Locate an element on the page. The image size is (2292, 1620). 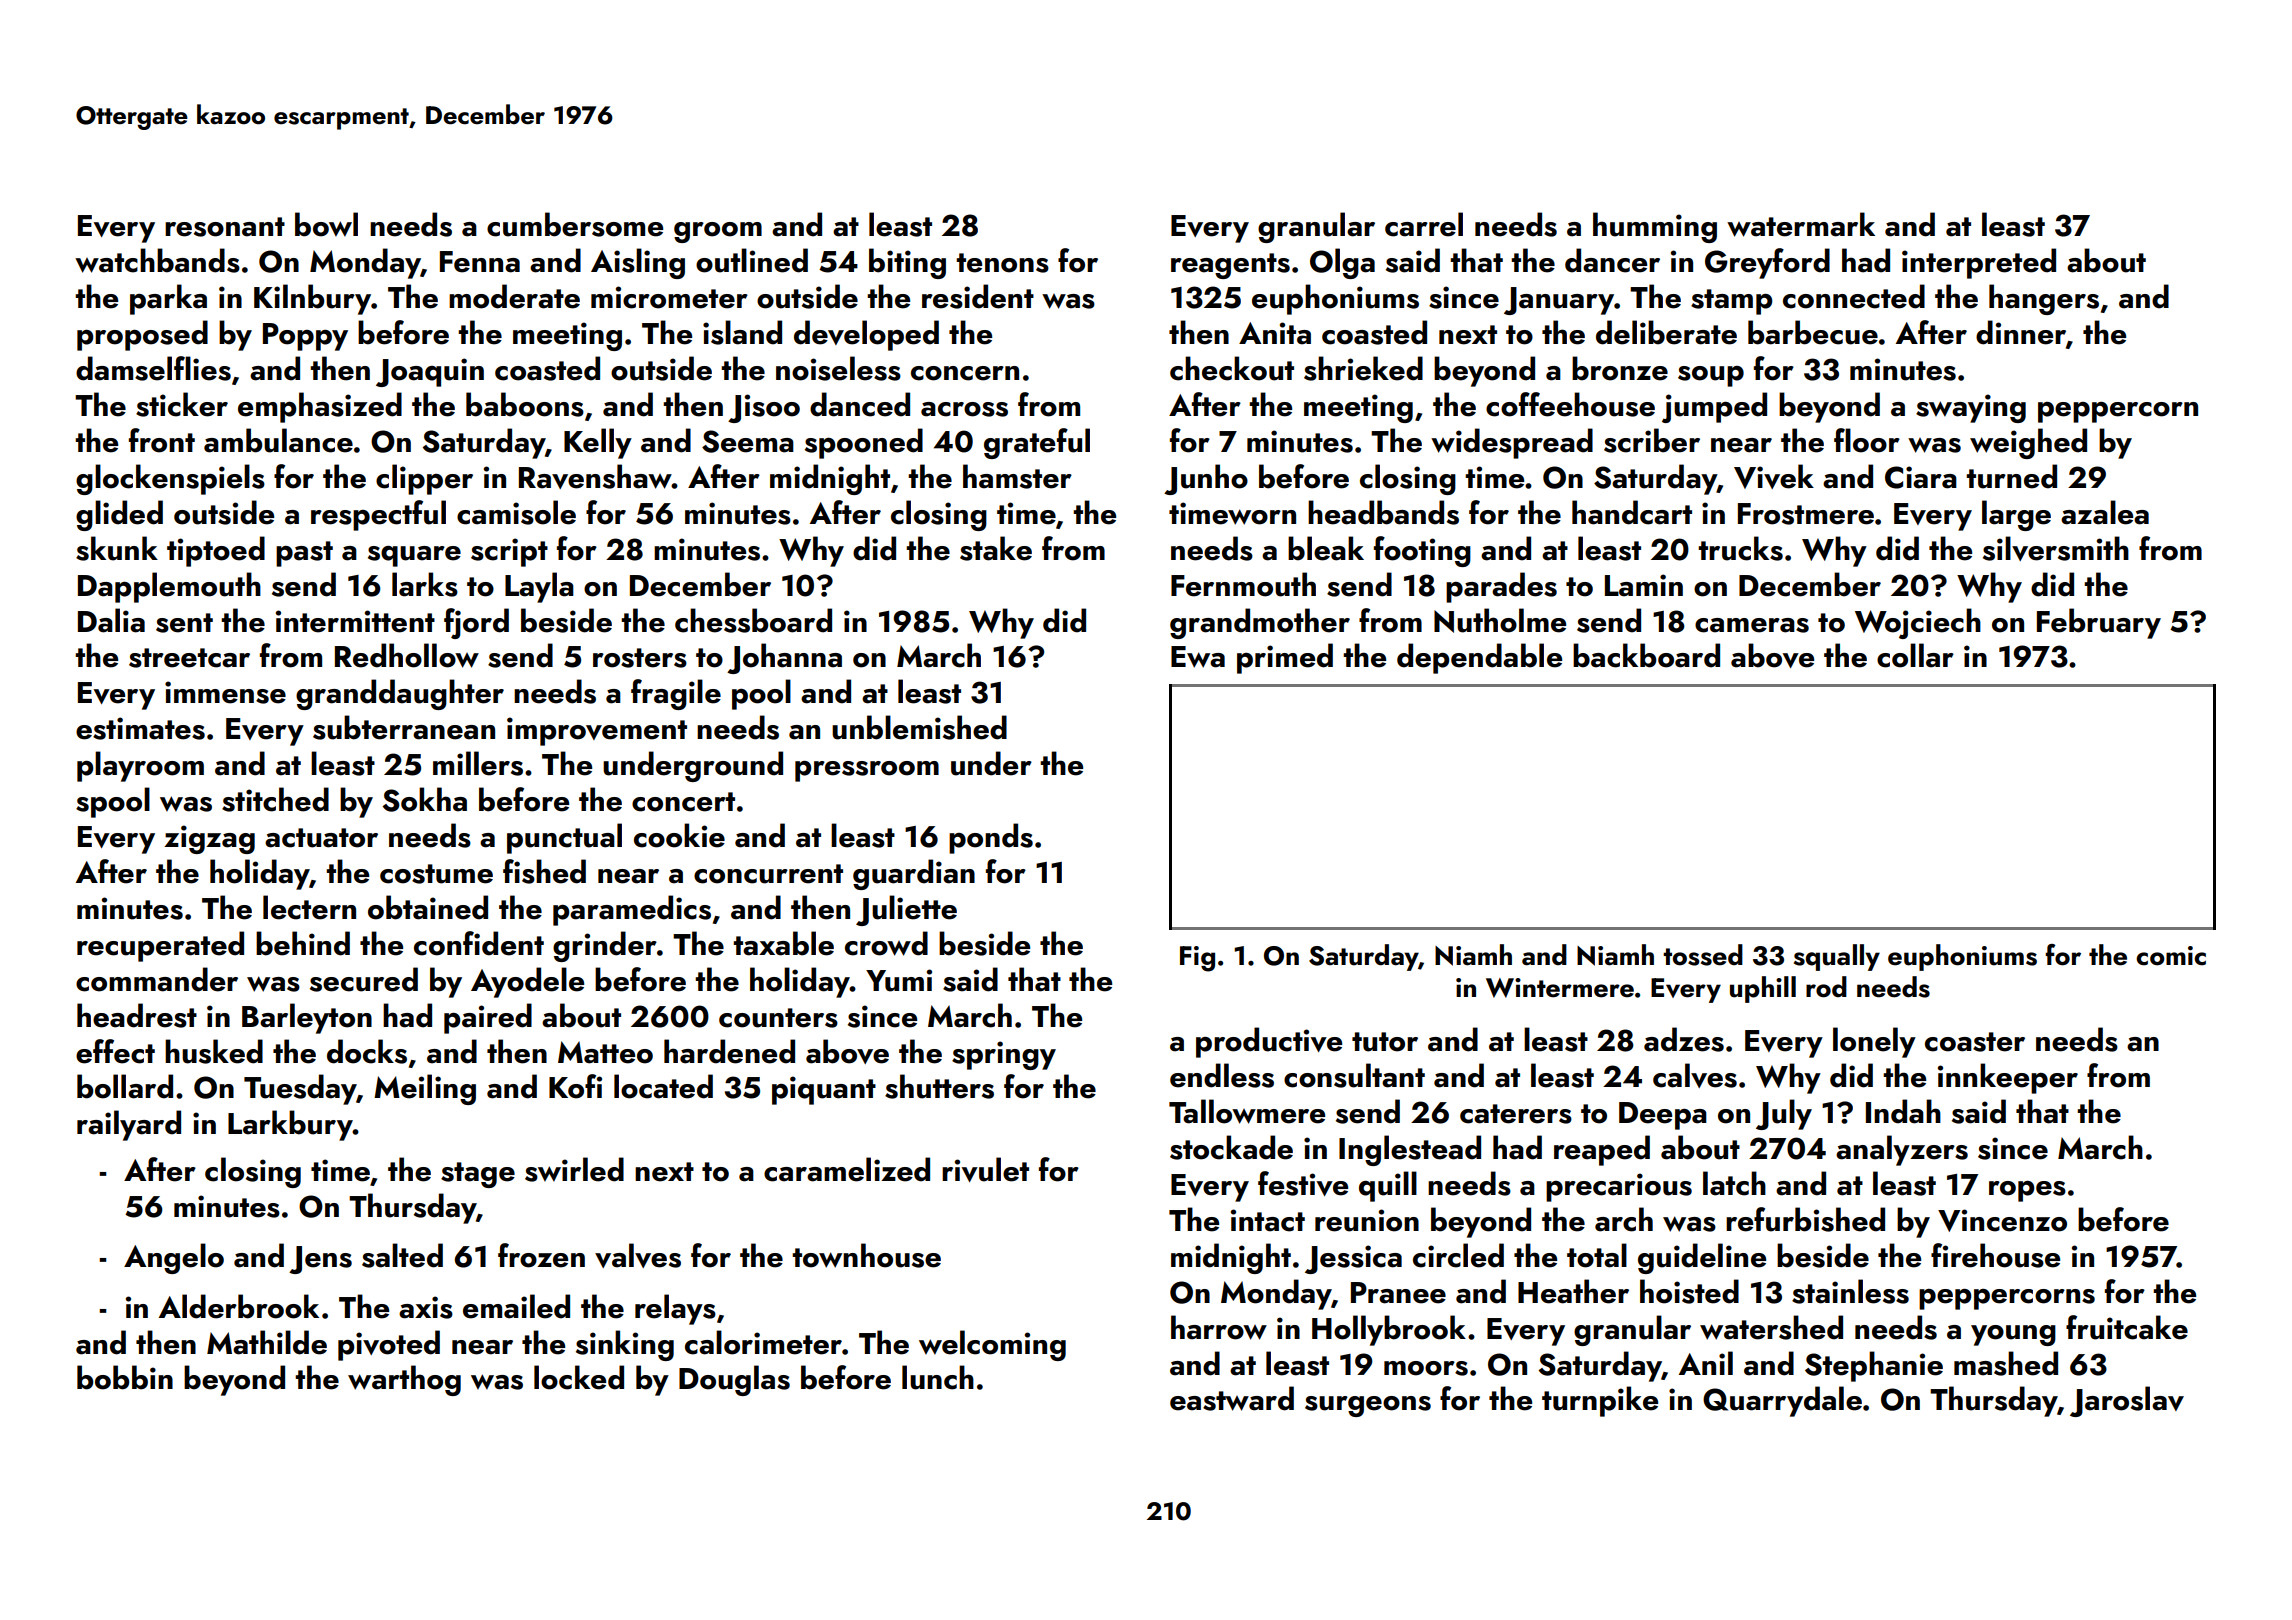
lunch is located at coordinates (938, 1377).
